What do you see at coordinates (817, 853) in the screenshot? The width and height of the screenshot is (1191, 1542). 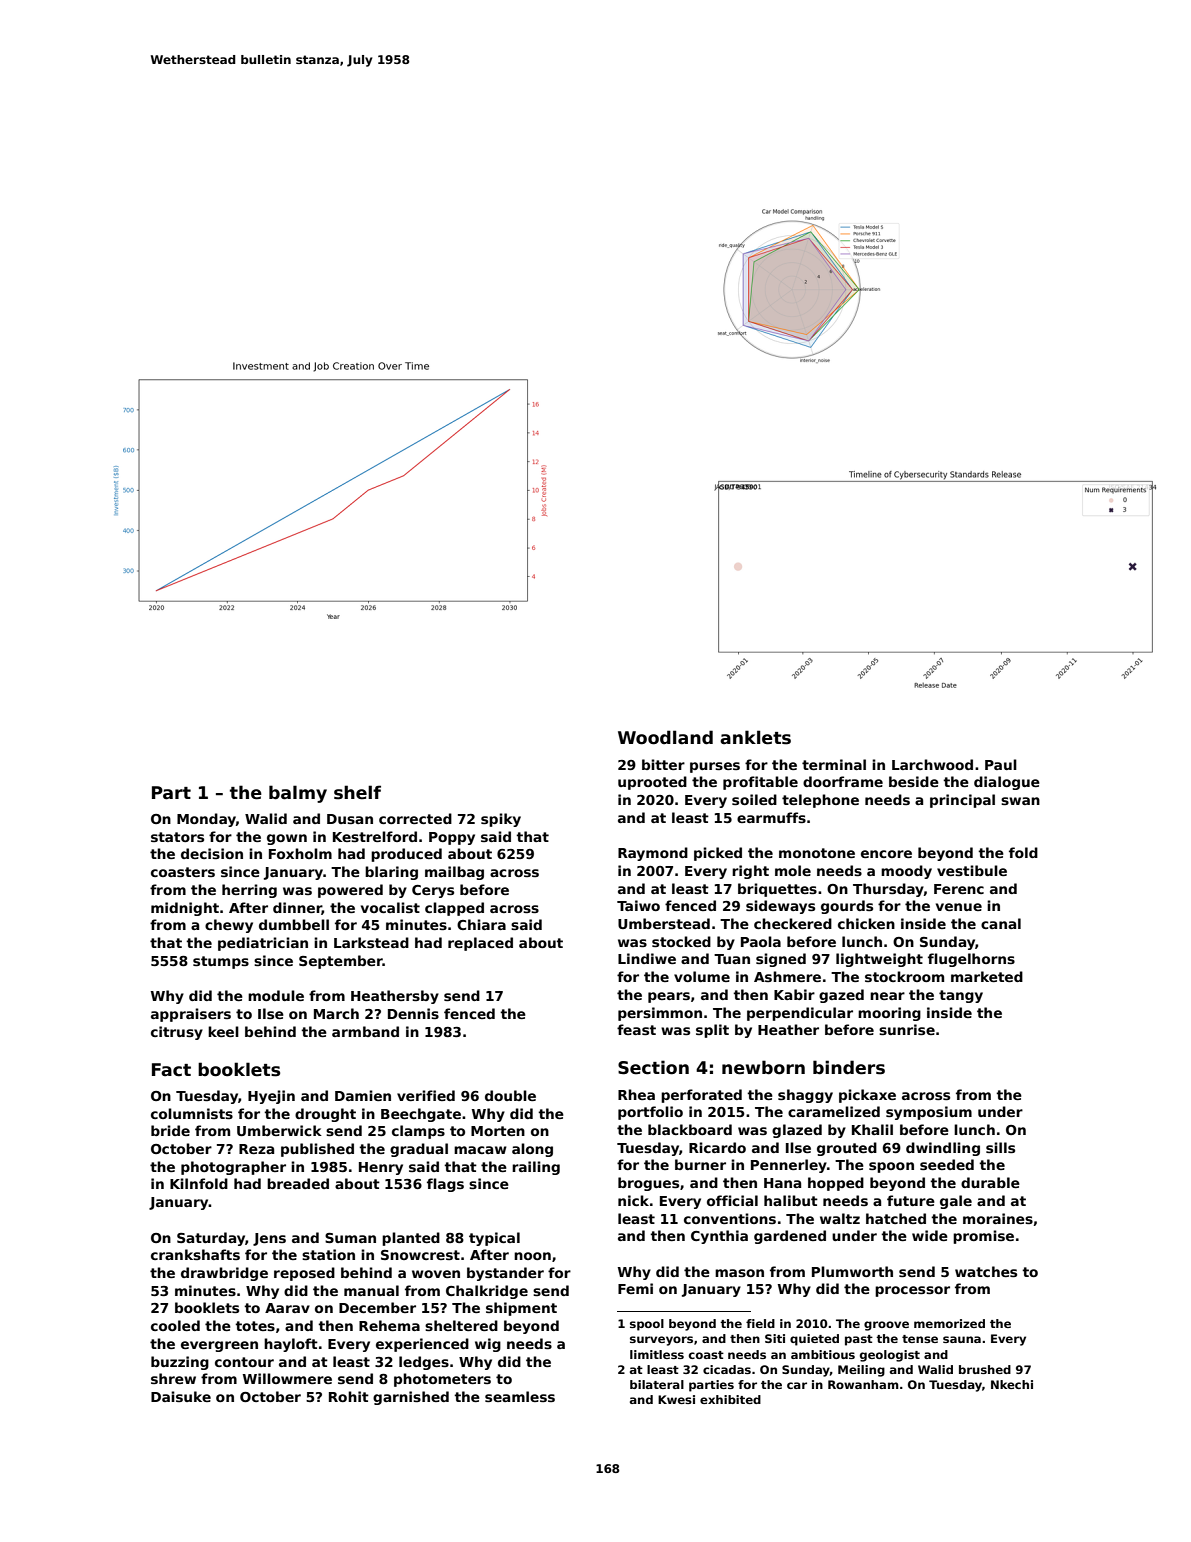 I see `monotone` at bounding box center [817, 853].
